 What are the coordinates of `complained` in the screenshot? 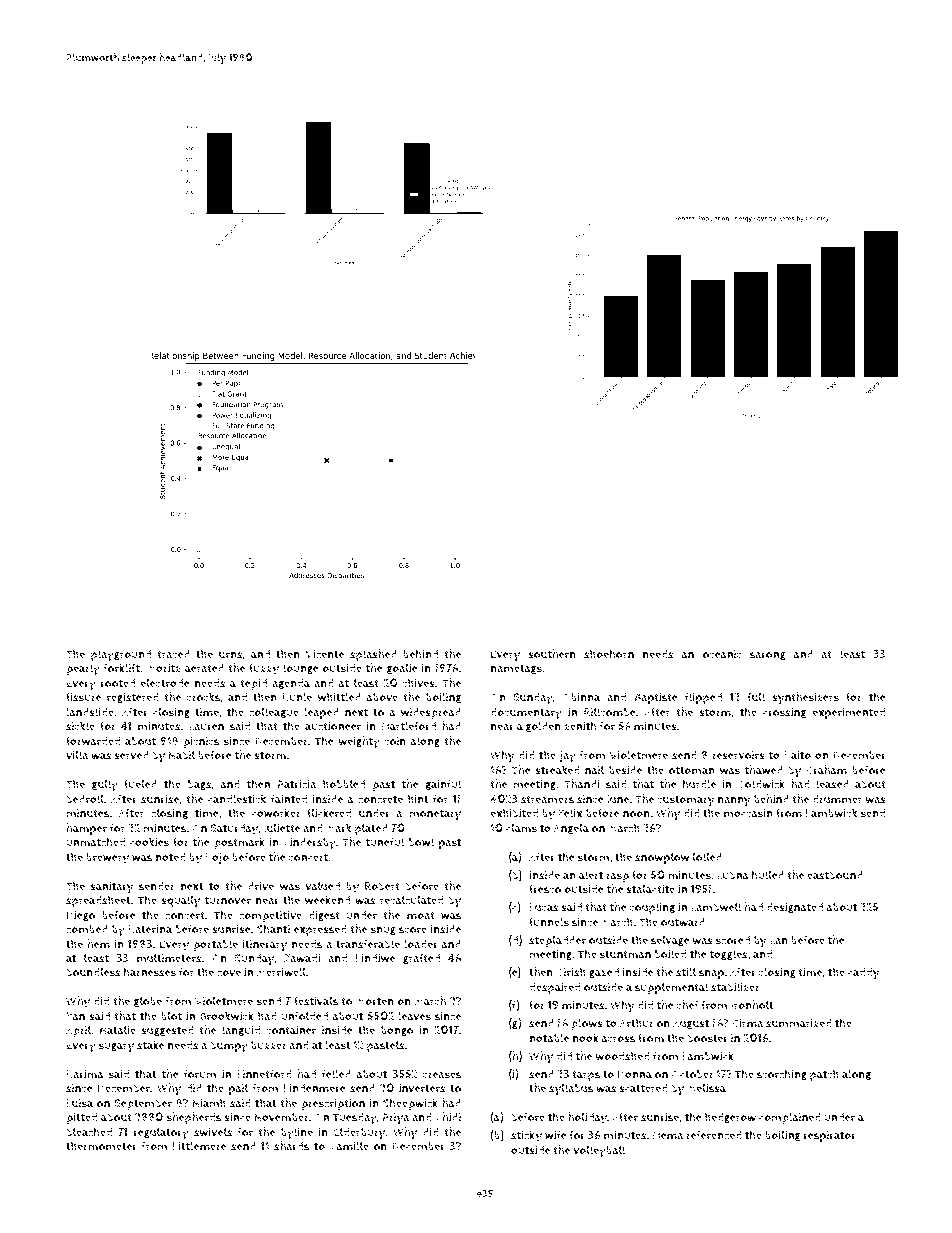 It's located at (790, 1118).
